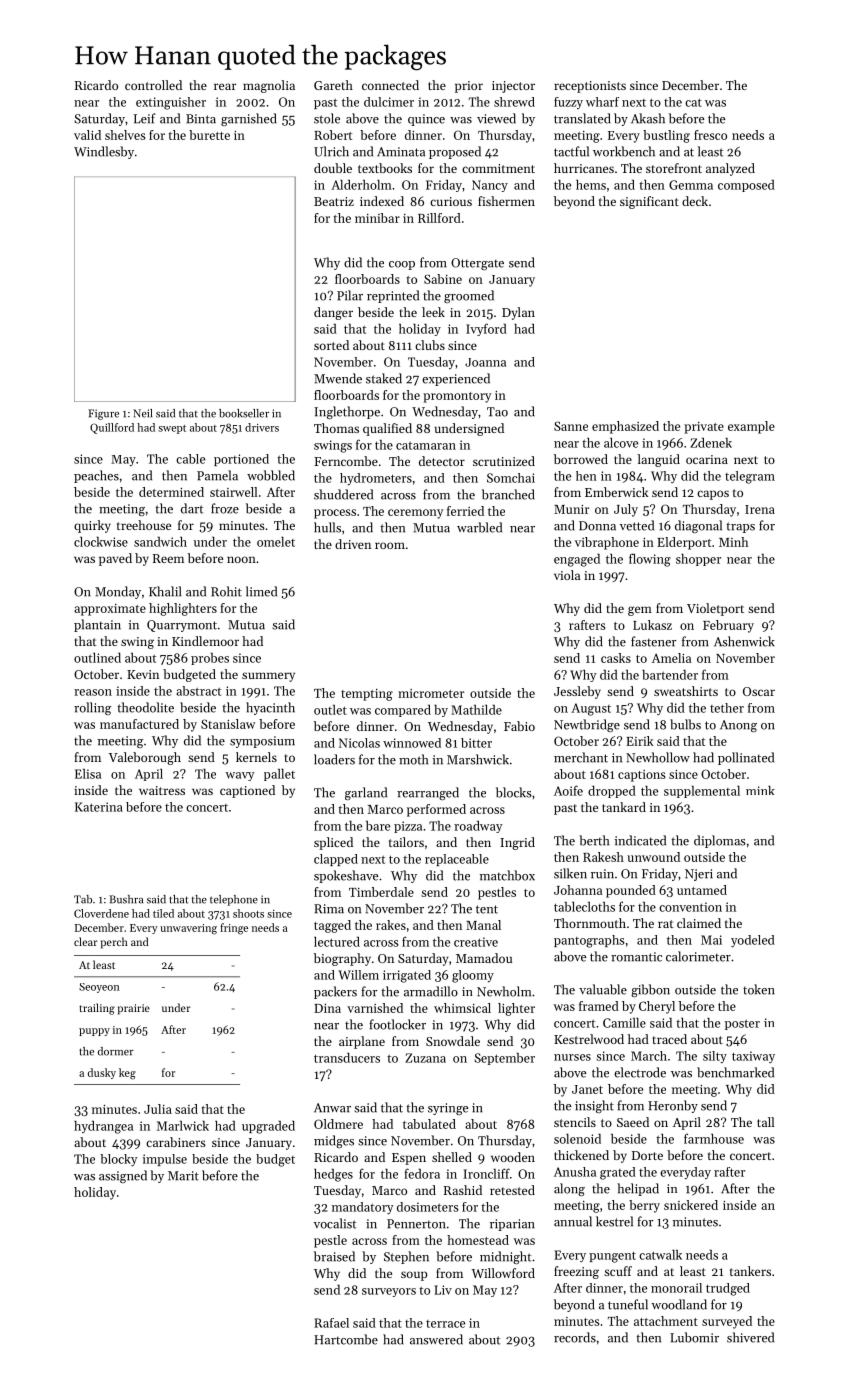 The height and width of the screenshot is (1400, 849). What do you see at coordinates (87, 135) in the screenshot?
I see `valid` at bounding box center [87, 135].
